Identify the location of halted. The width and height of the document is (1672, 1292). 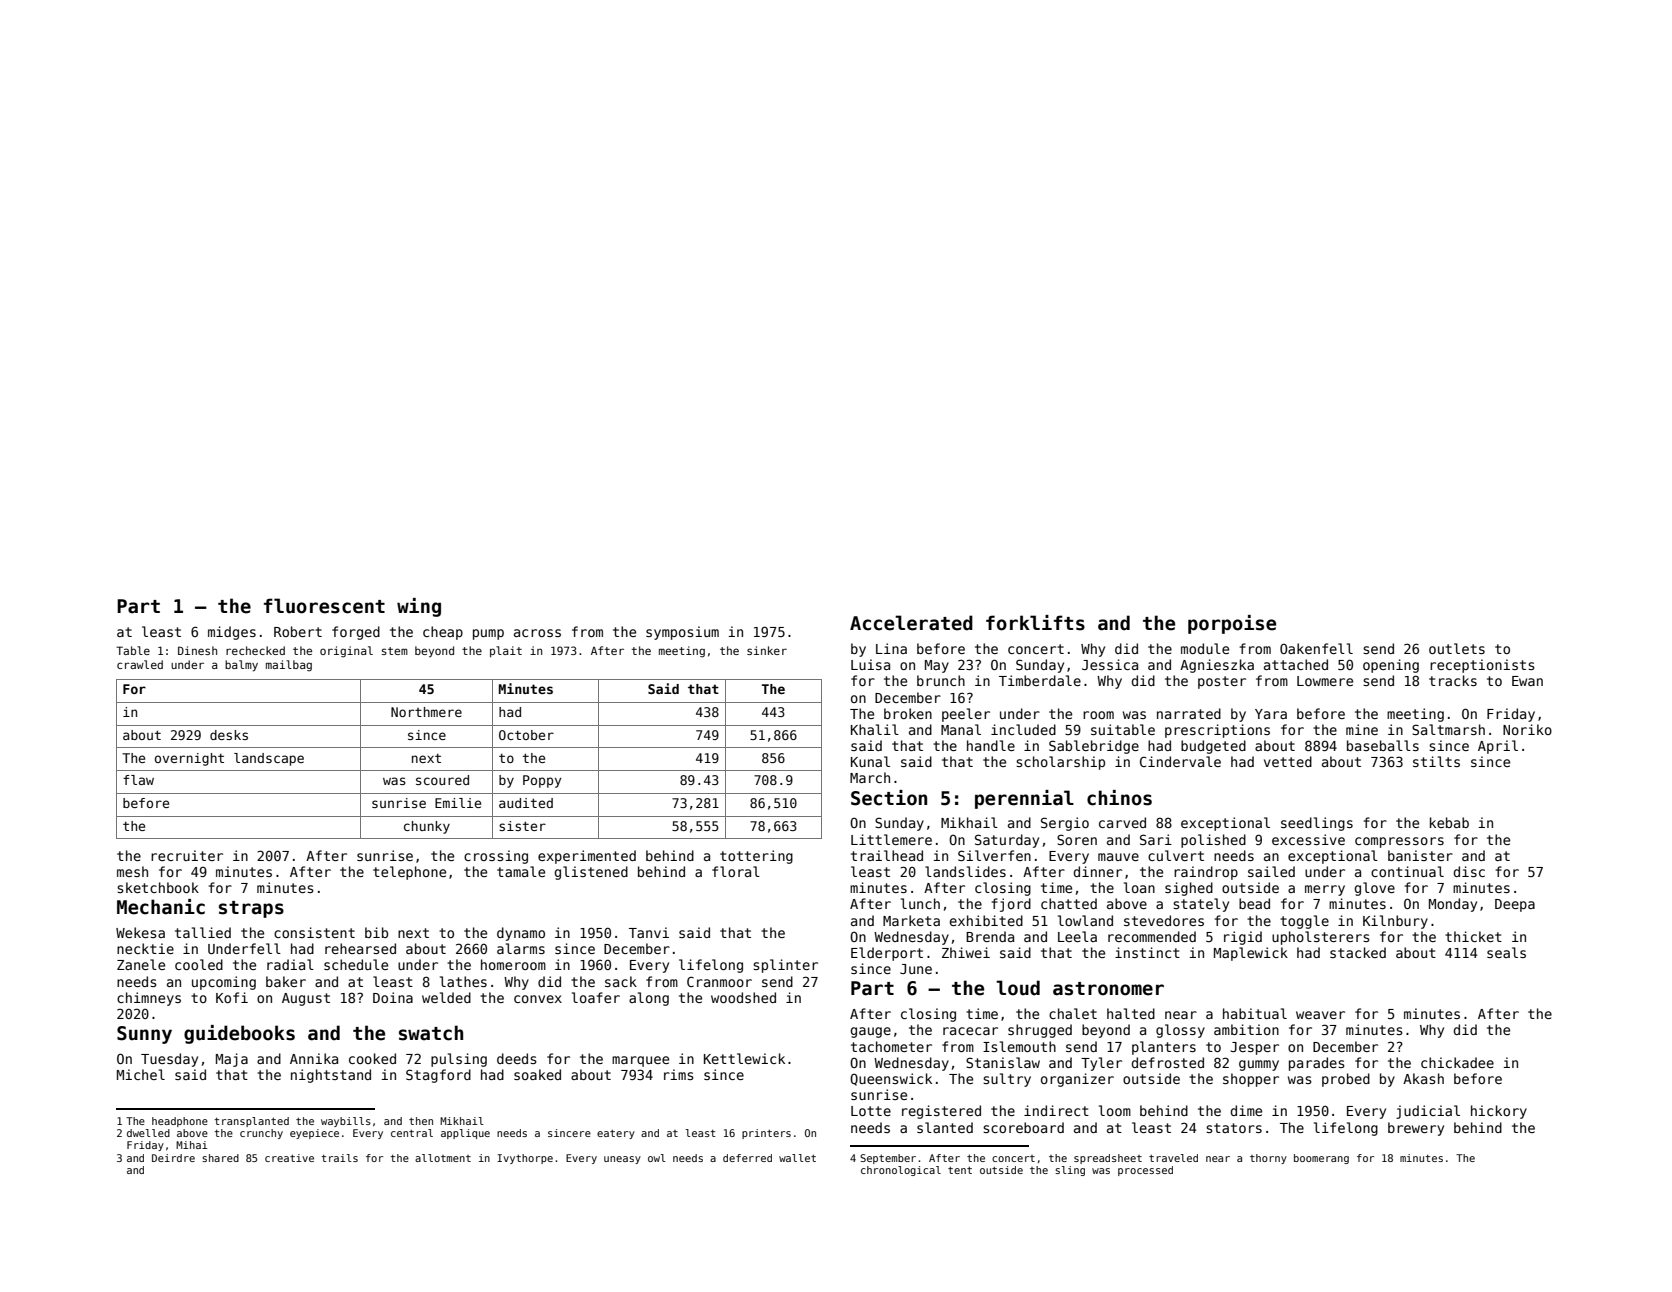
(1131, 1013).
